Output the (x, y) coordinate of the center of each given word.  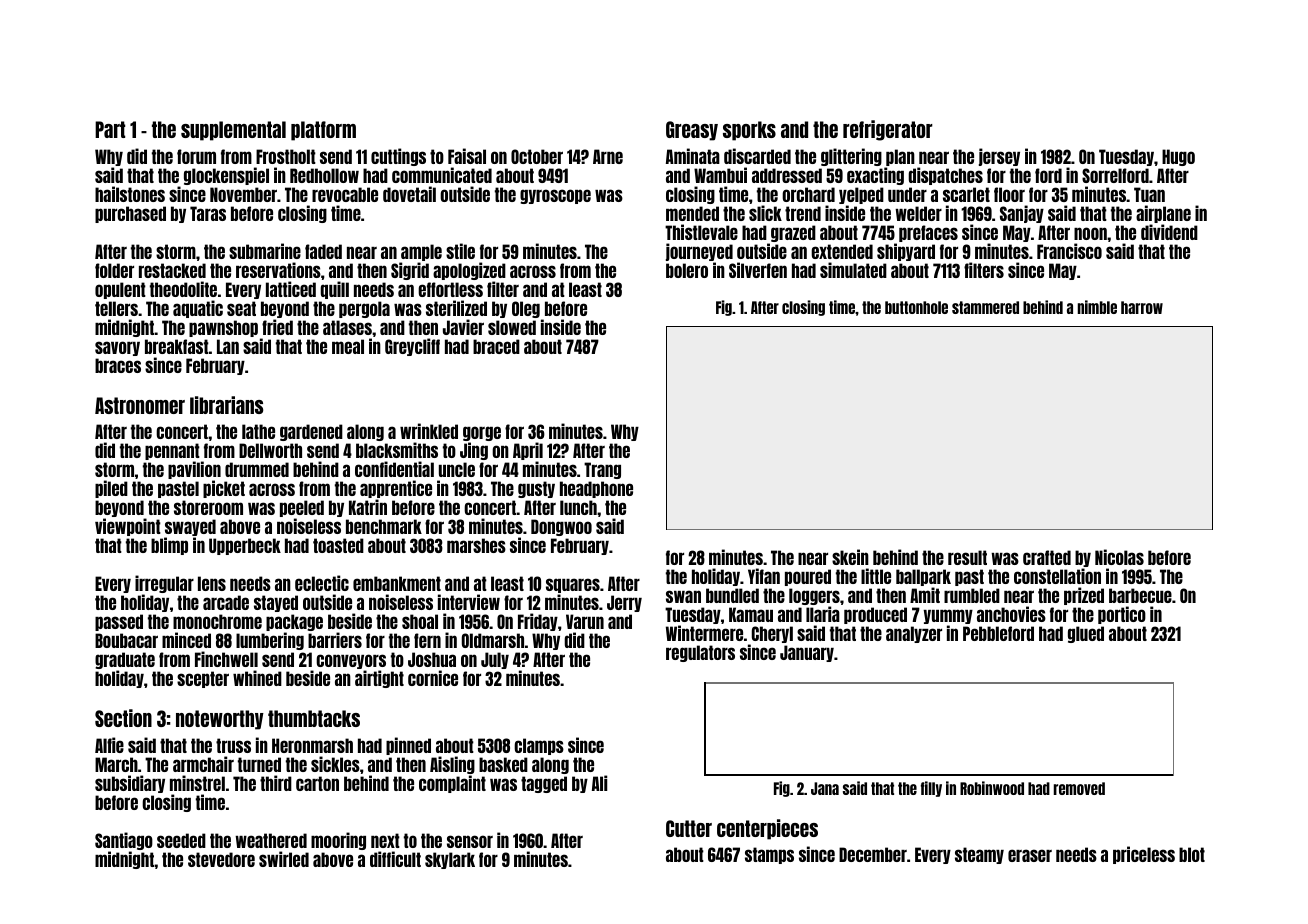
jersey (999, 157)
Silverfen (758, 270)
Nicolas (1119, 557)
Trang (602, 470)
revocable (345, 194)
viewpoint (128, 527)
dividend (1169, 232)
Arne (608, 156)
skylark (450, 860)
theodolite (183, 289)
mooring (338, 841)
